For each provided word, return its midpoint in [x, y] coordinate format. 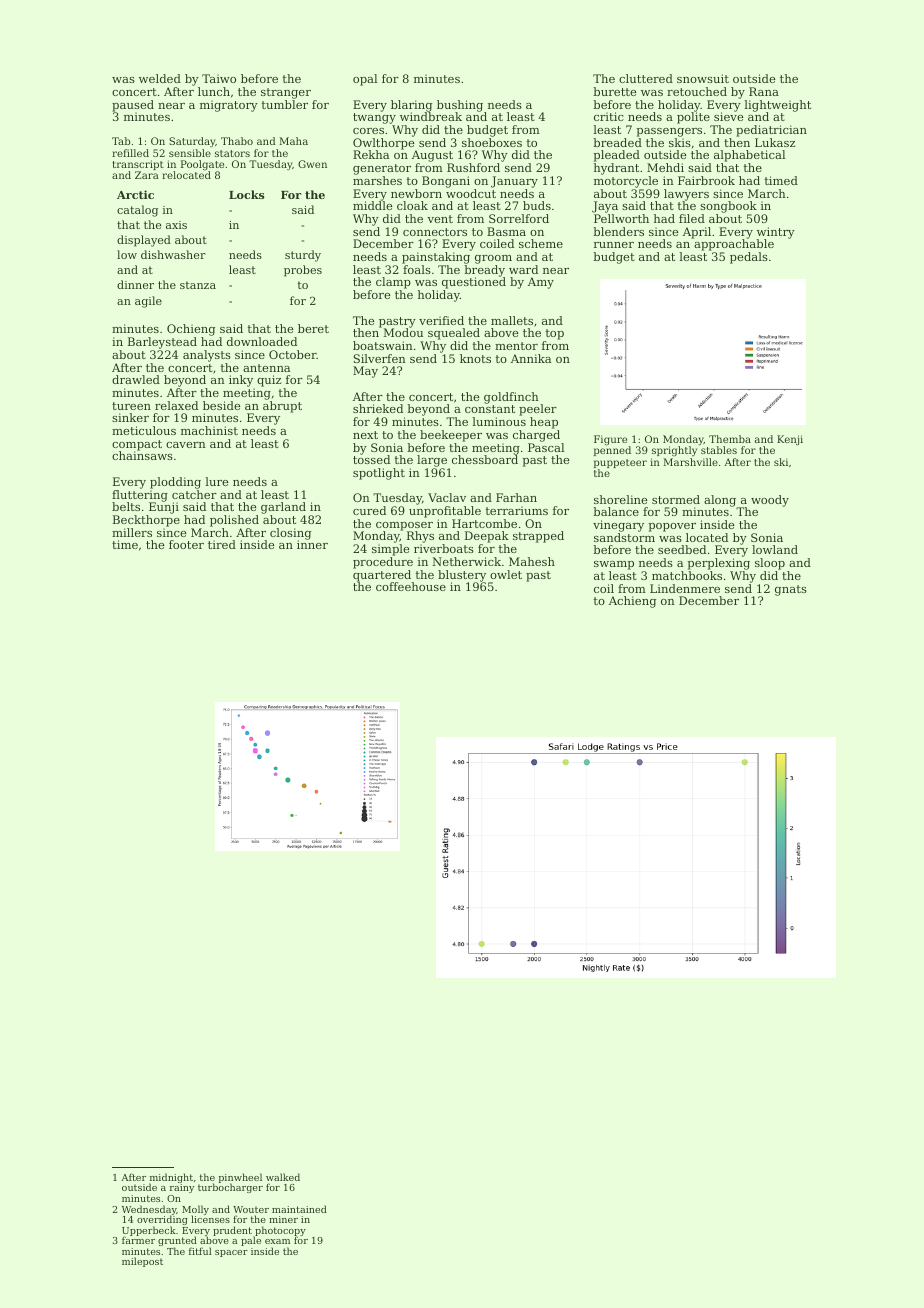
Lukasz [775, 142]
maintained [299, 1209]
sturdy [303, 256]
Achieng [632, 602]
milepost [142, 1262]
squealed [454, 334]
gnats [791, 590]
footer [186, 544]
